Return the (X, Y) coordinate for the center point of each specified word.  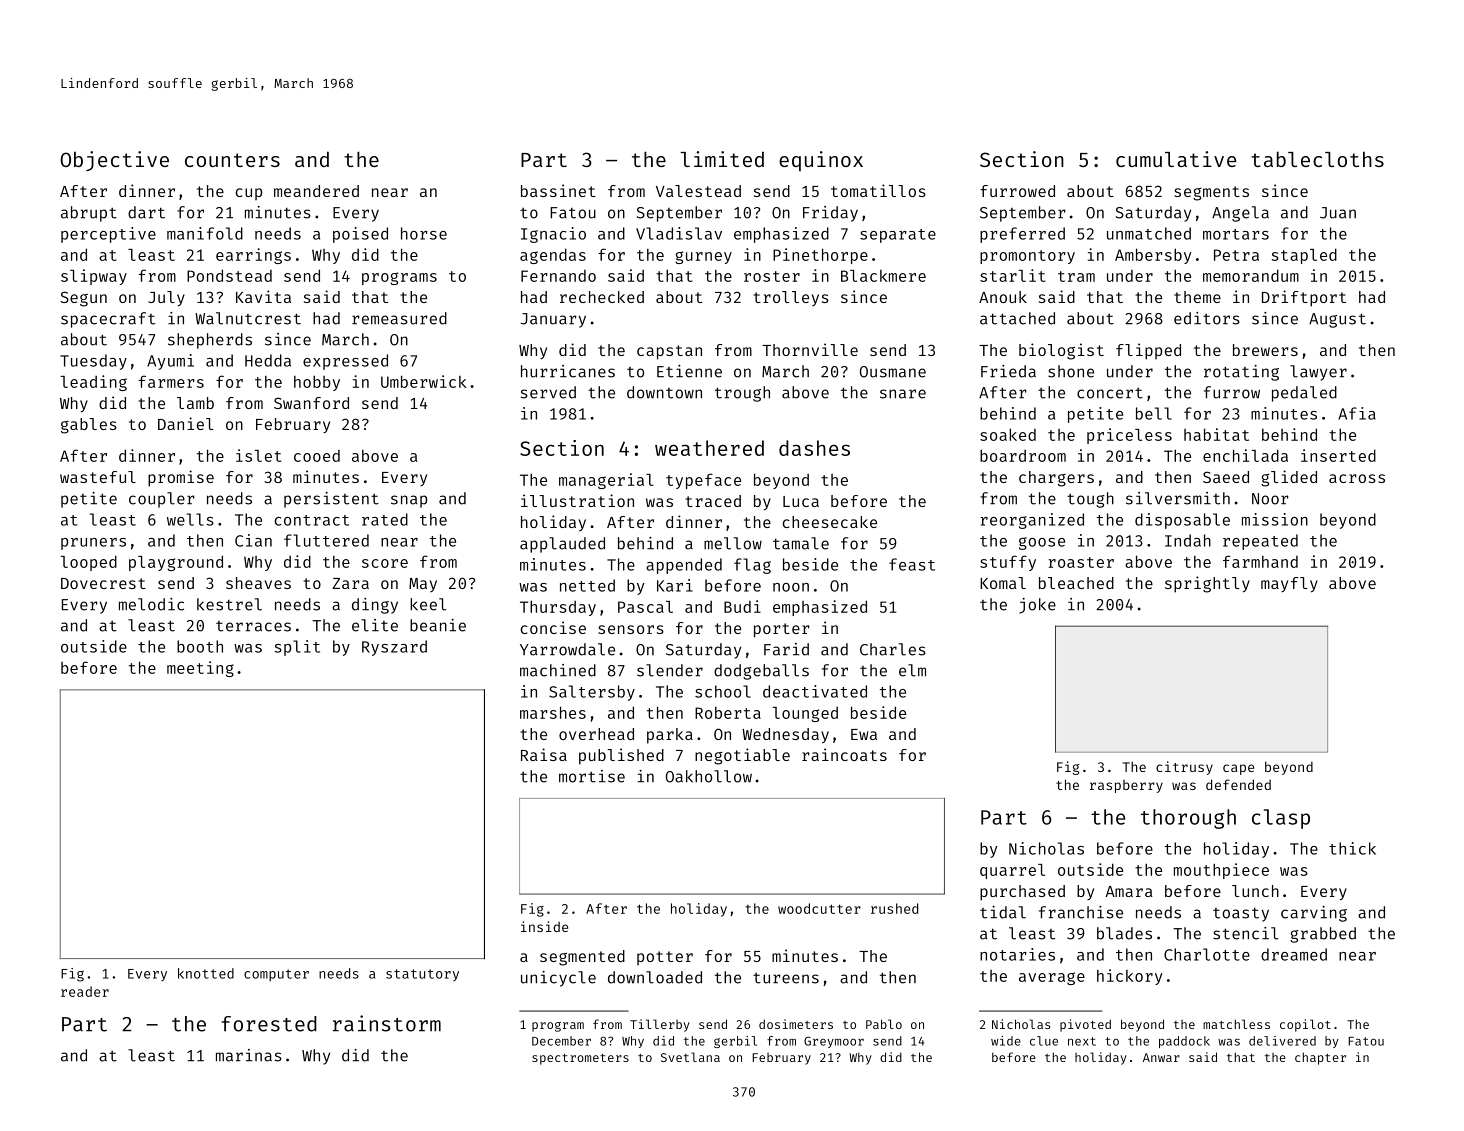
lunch (1255, 891)
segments (1211, 193)
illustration (577, 500)
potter (665, 958)
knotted (206, 973)
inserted (1338, 455)
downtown (664, 392)
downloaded (655, 977)
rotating (1241, 373)
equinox (821, 161)
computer (276, 975)
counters (232, 160)
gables (89, 426)
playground (176, 563)
